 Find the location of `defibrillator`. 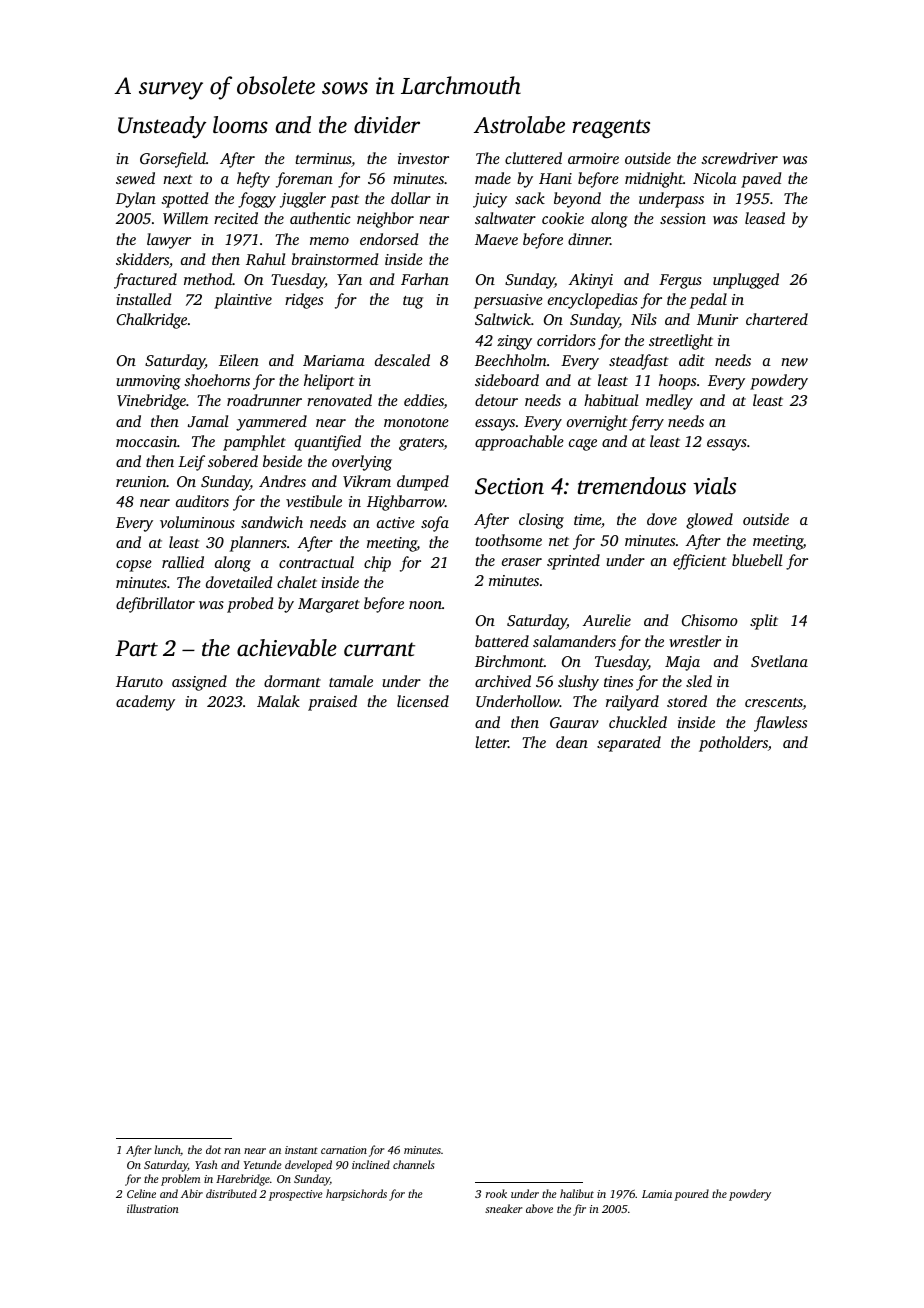

defibrillator is located at coordinates (155, 605).
